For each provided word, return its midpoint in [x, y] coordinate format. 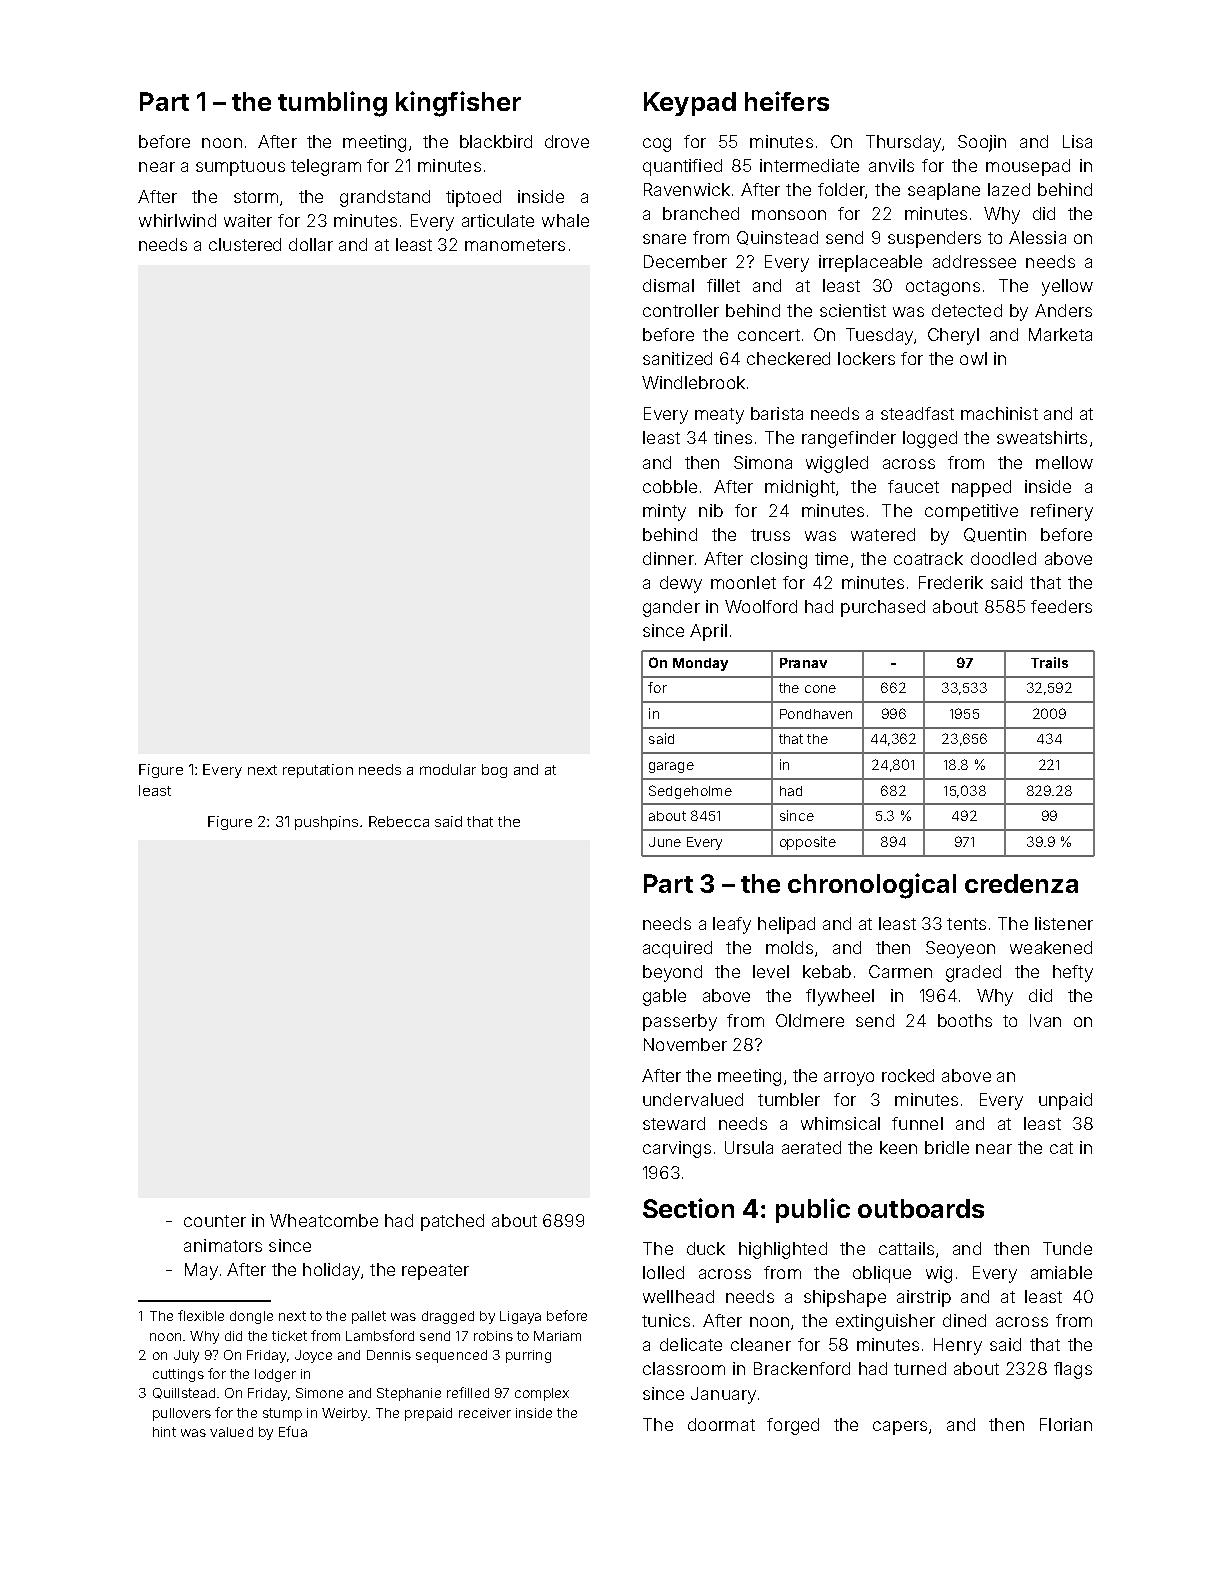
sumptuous [240, 168]
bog [494, 771]
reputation [318, 771]
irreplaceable [870, 263]
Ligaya [520, 1317]
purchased [883, 608]
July [186, 1356]
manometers [515, 245]
